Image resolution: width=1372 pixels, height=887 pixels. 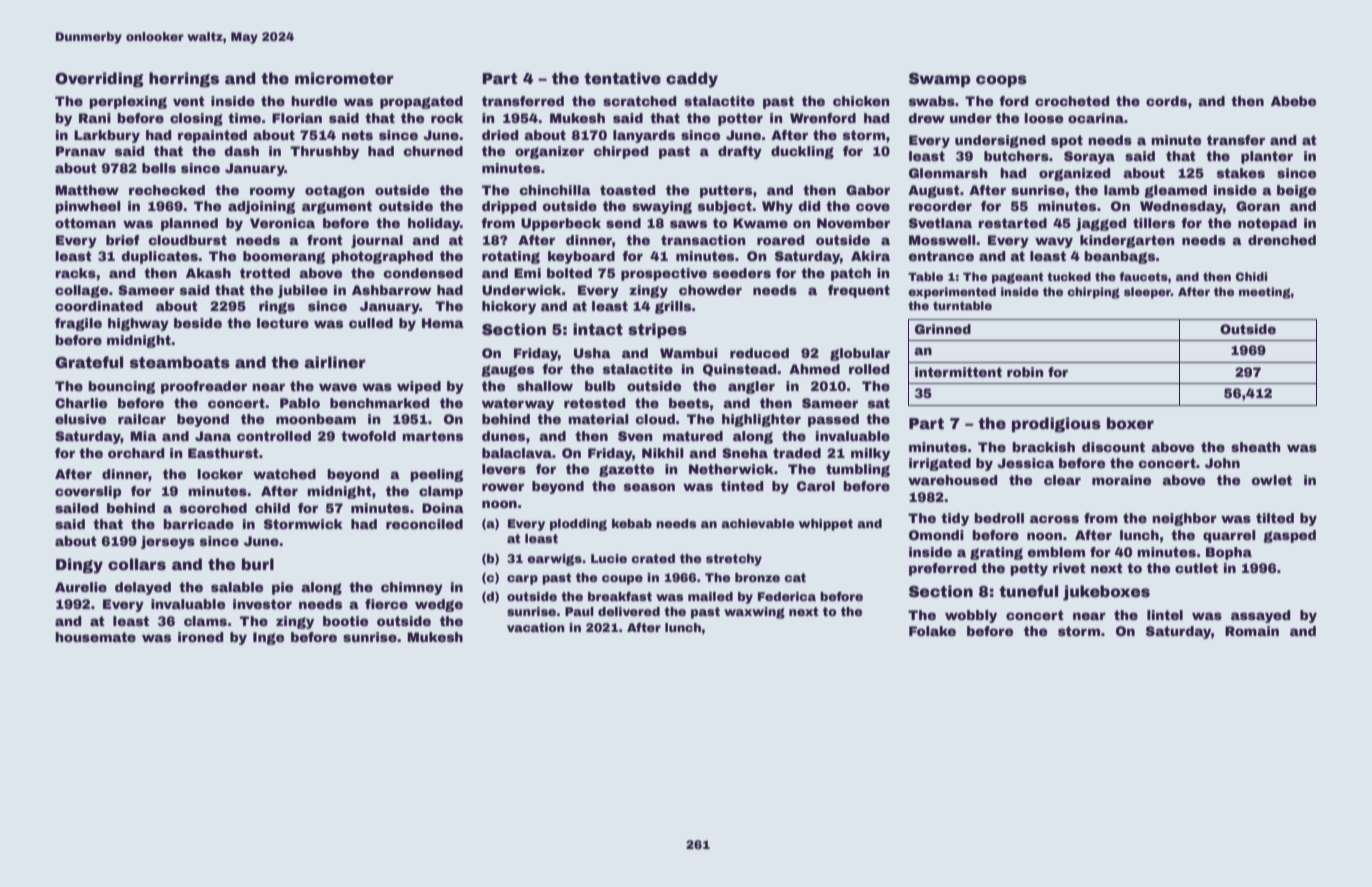 I want to click on vent, so click(x=189, y=101).
